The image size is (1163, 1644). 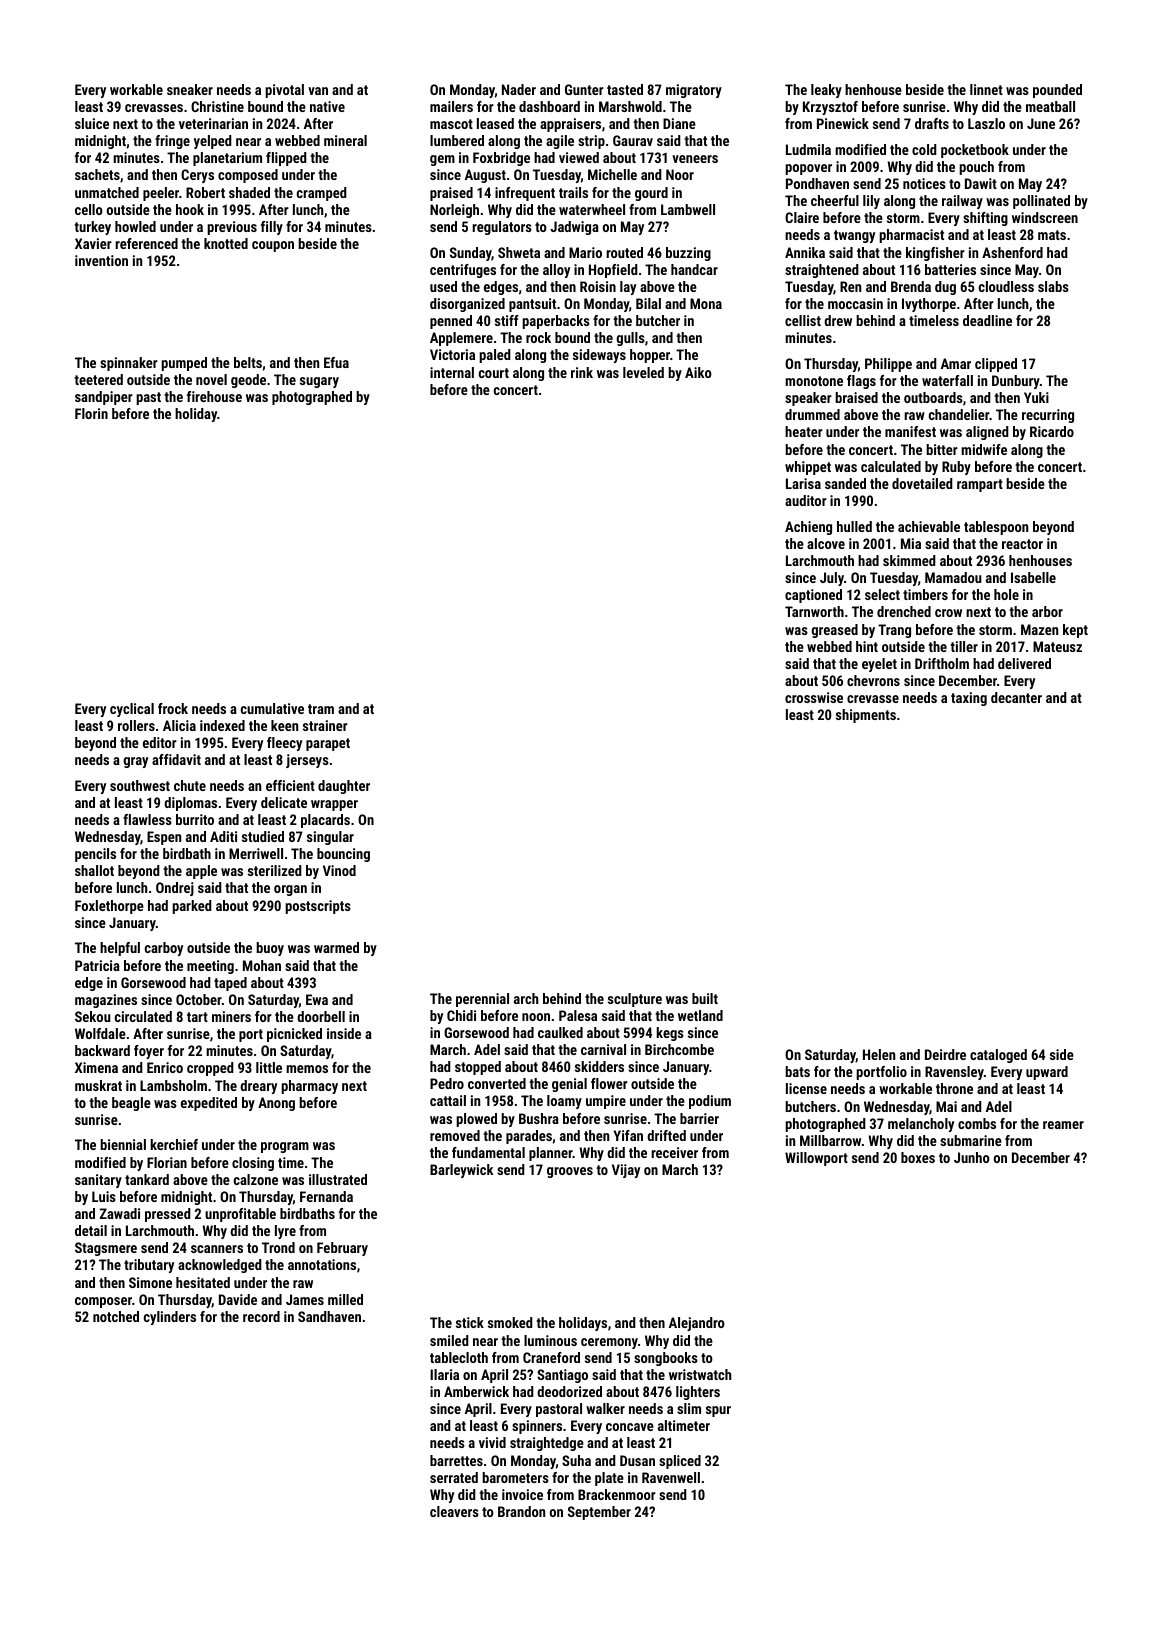 I want to click on van, so click(x=318, y=91).
